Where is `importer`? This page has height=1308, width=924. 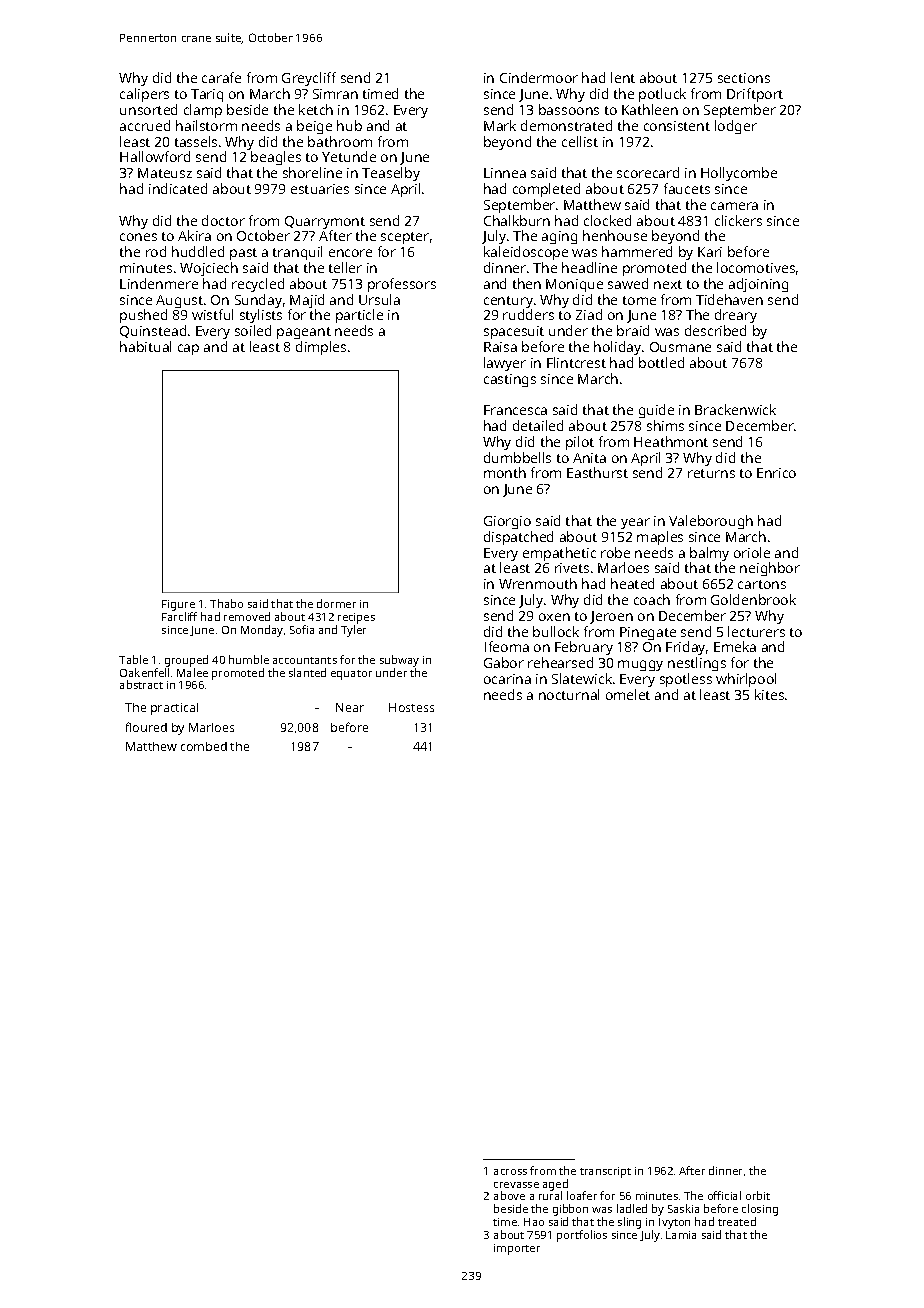
importer is located at coordinates (517, 1249).
